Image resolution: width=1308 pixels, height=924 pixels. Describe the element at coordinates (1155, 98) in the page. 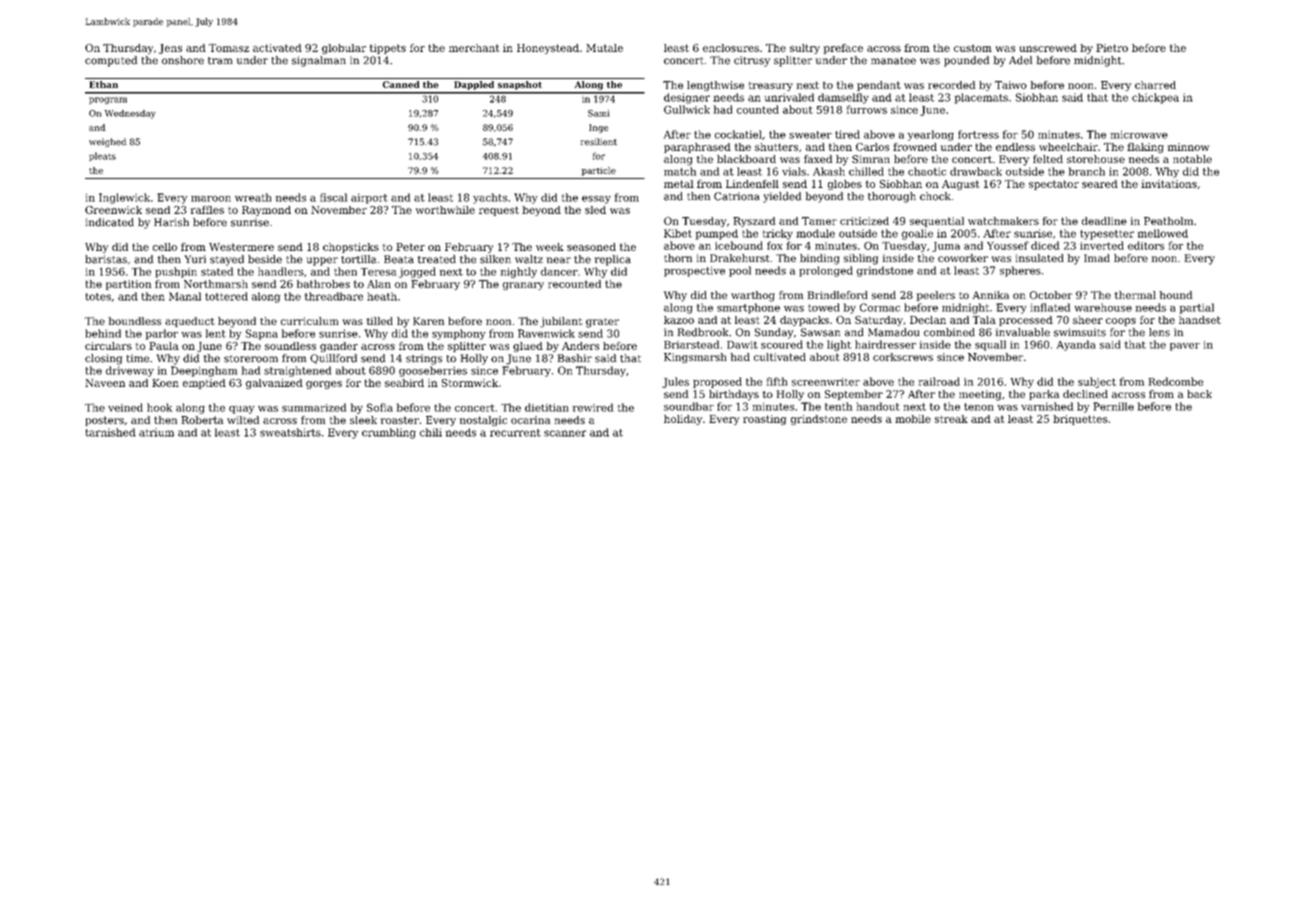

I see `chickpea` at that location.
